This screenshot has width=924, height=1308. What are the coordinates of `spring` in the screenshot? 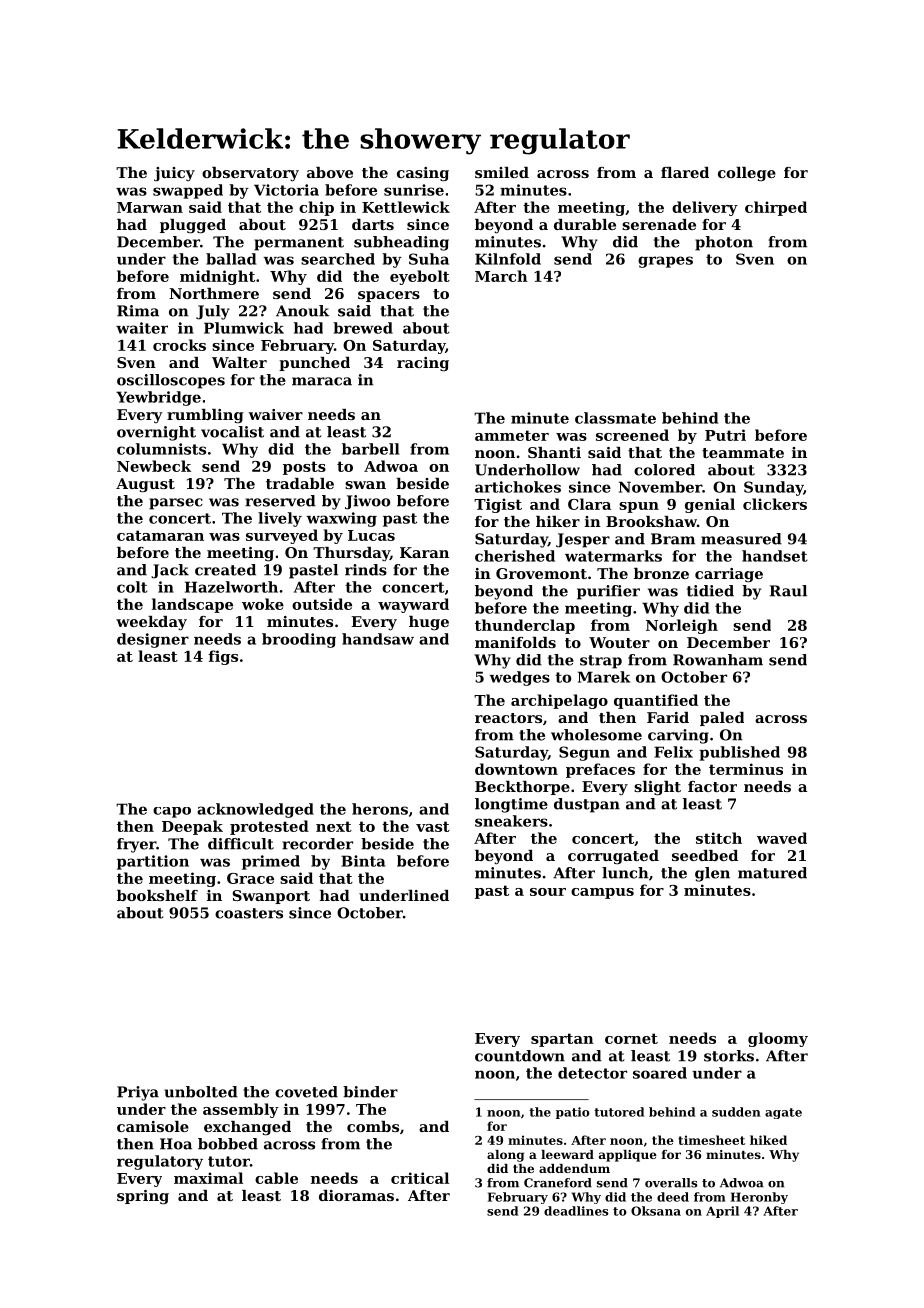 It's located at (143, 1197).
